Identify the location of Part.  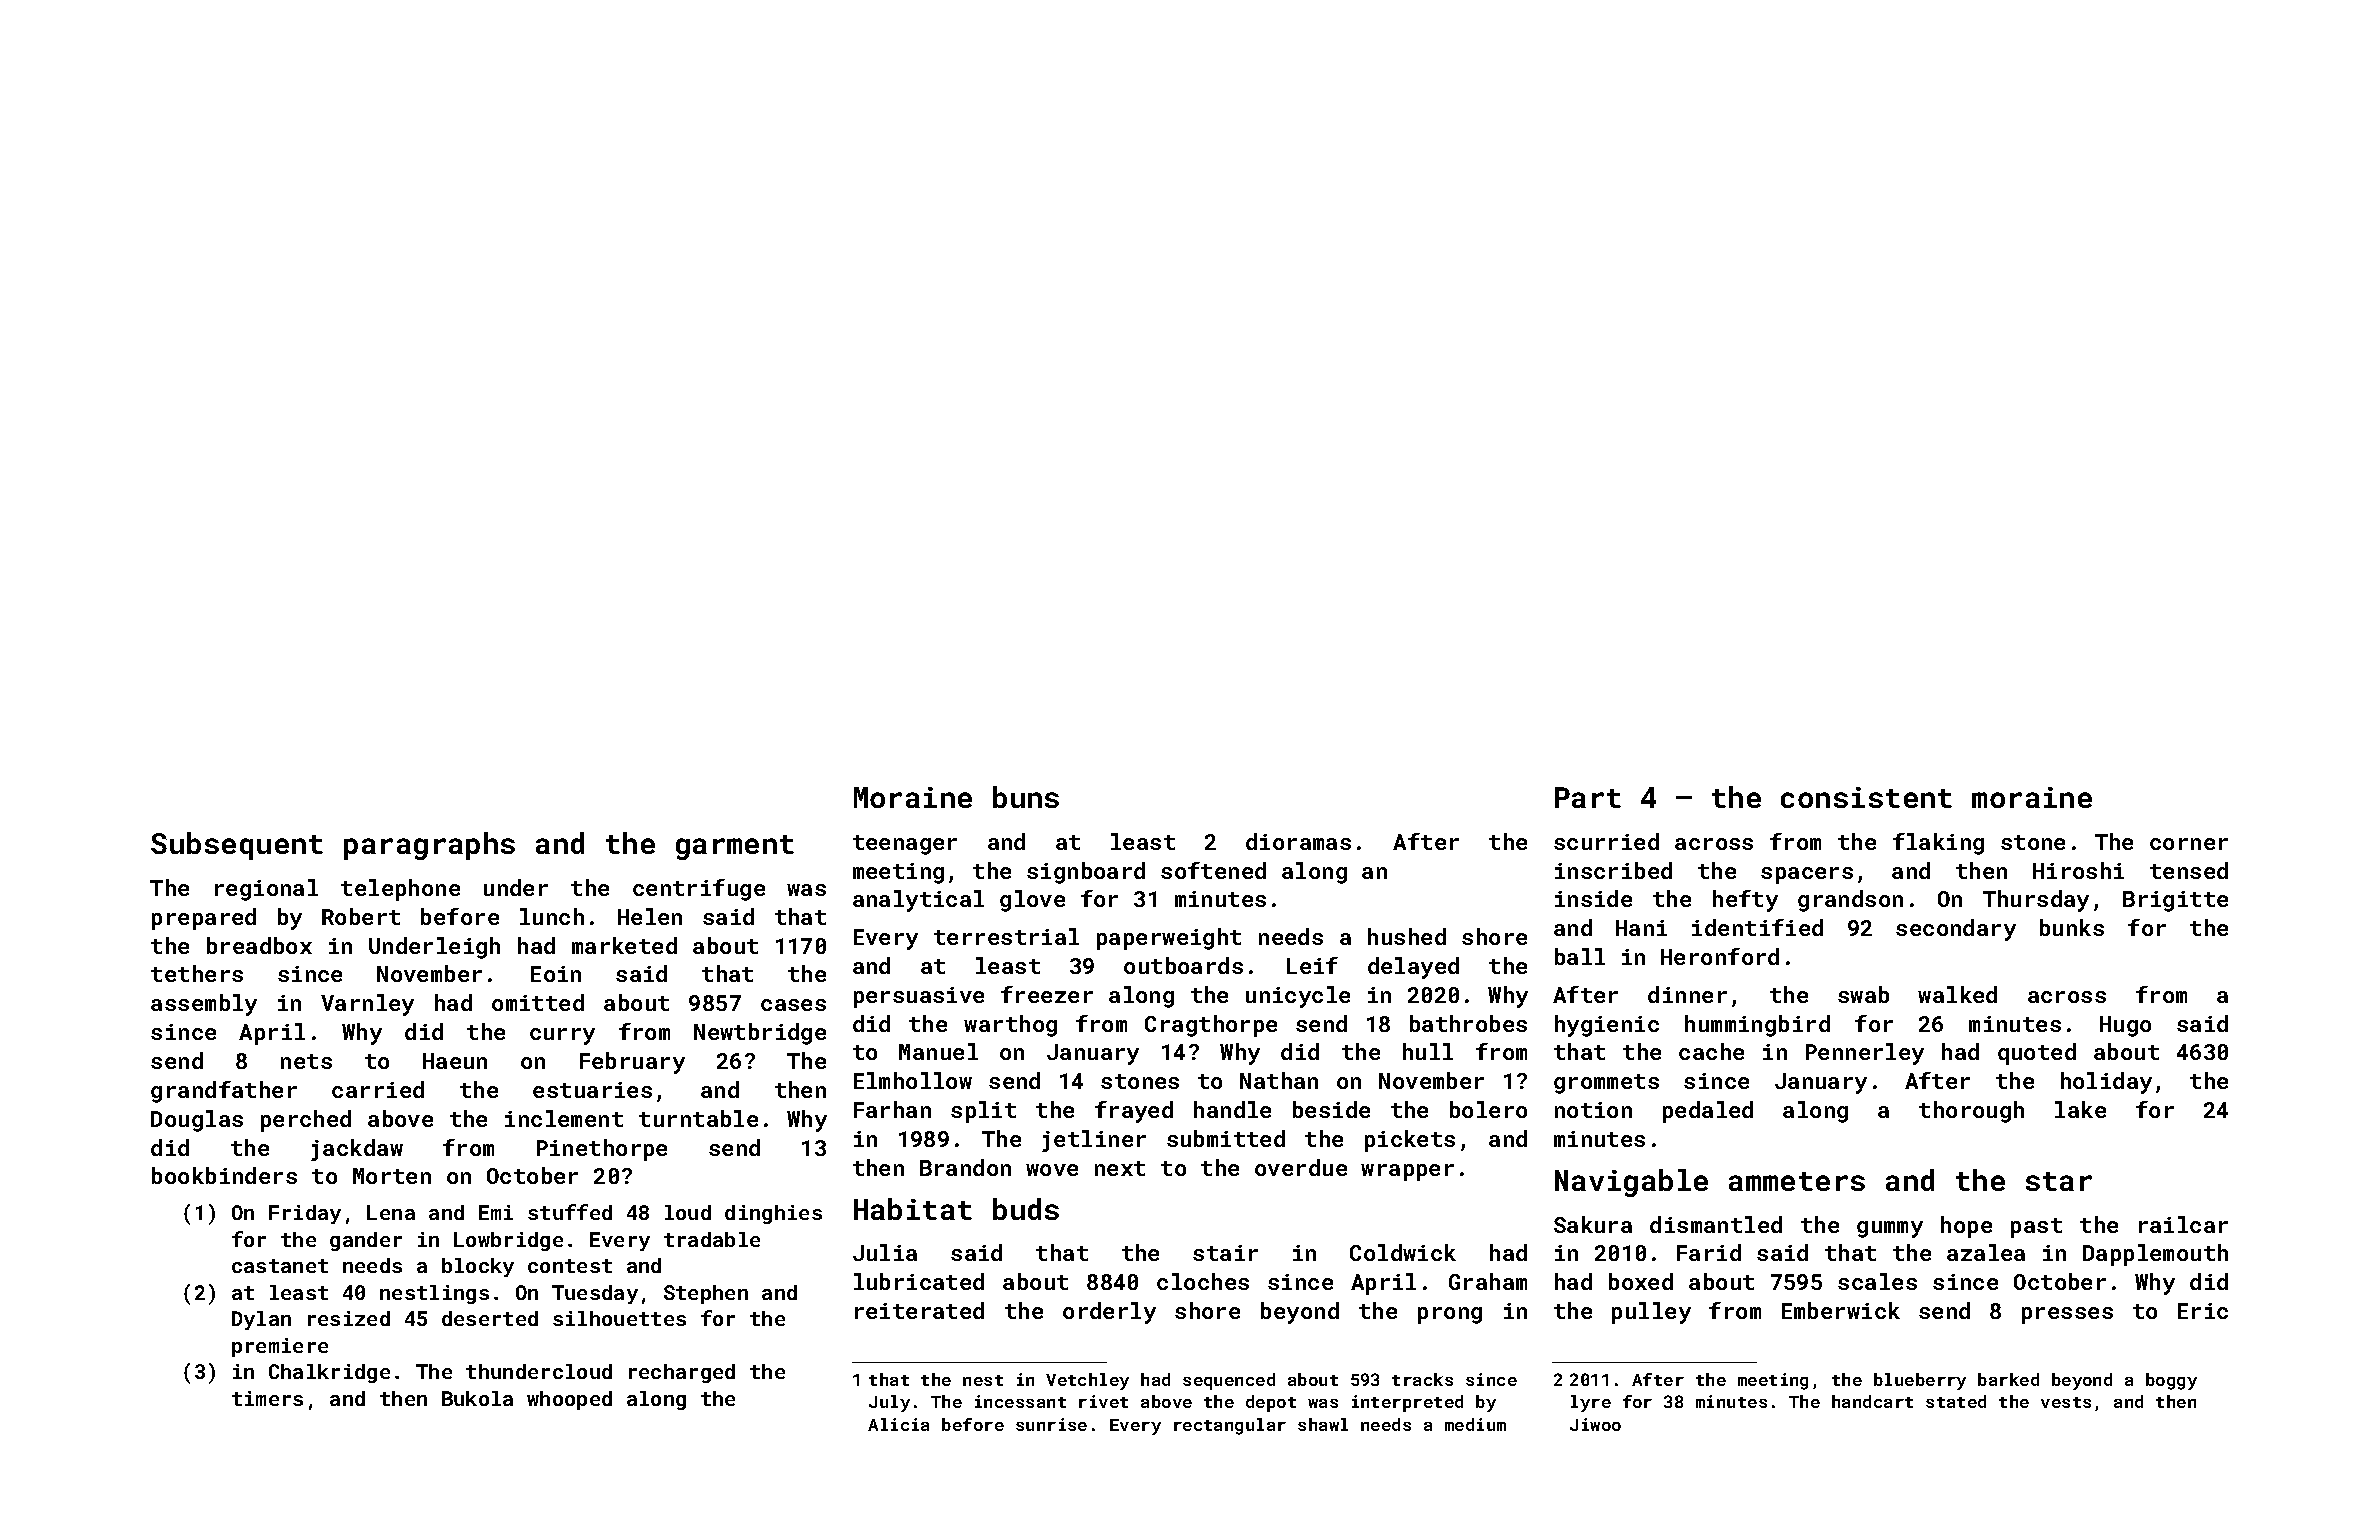
(1588, 797).
